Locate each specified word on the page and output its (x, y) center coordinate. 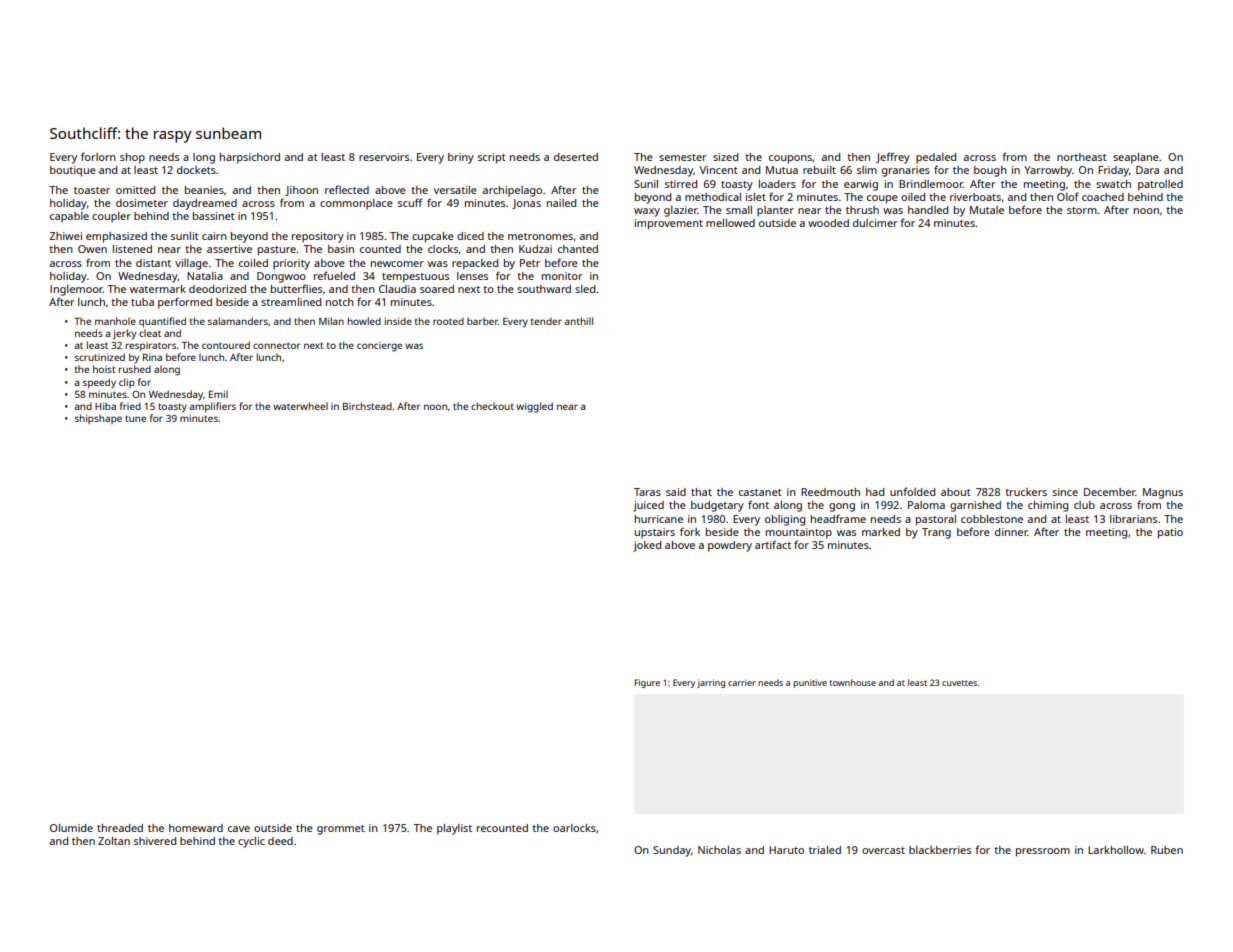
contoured (226, 345)
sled (585, 289)
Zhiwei (65, 236)
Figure (647, 683)
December (1110, 492)
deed (280, 841)
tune (135, 418)
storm (1082, 210)
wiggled (534, 407)
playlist (454, 829)
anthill (578, 321)
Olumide (71, 828)
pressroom (1043, 852)
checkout (492, 406)
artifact (773, 544)
